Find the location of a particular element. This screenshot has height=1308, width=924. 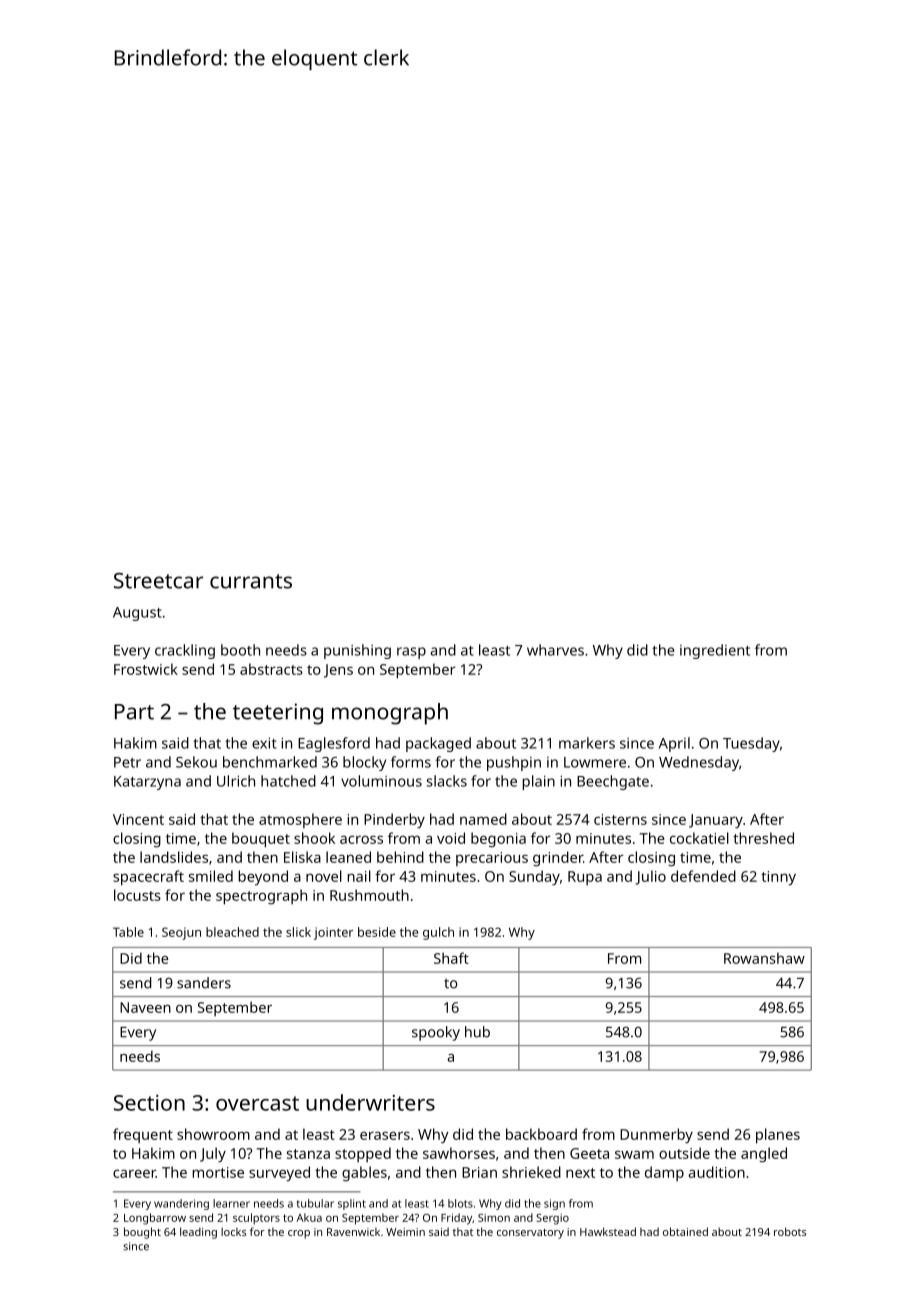

Streetcar is located at coordinates (158, 581).
